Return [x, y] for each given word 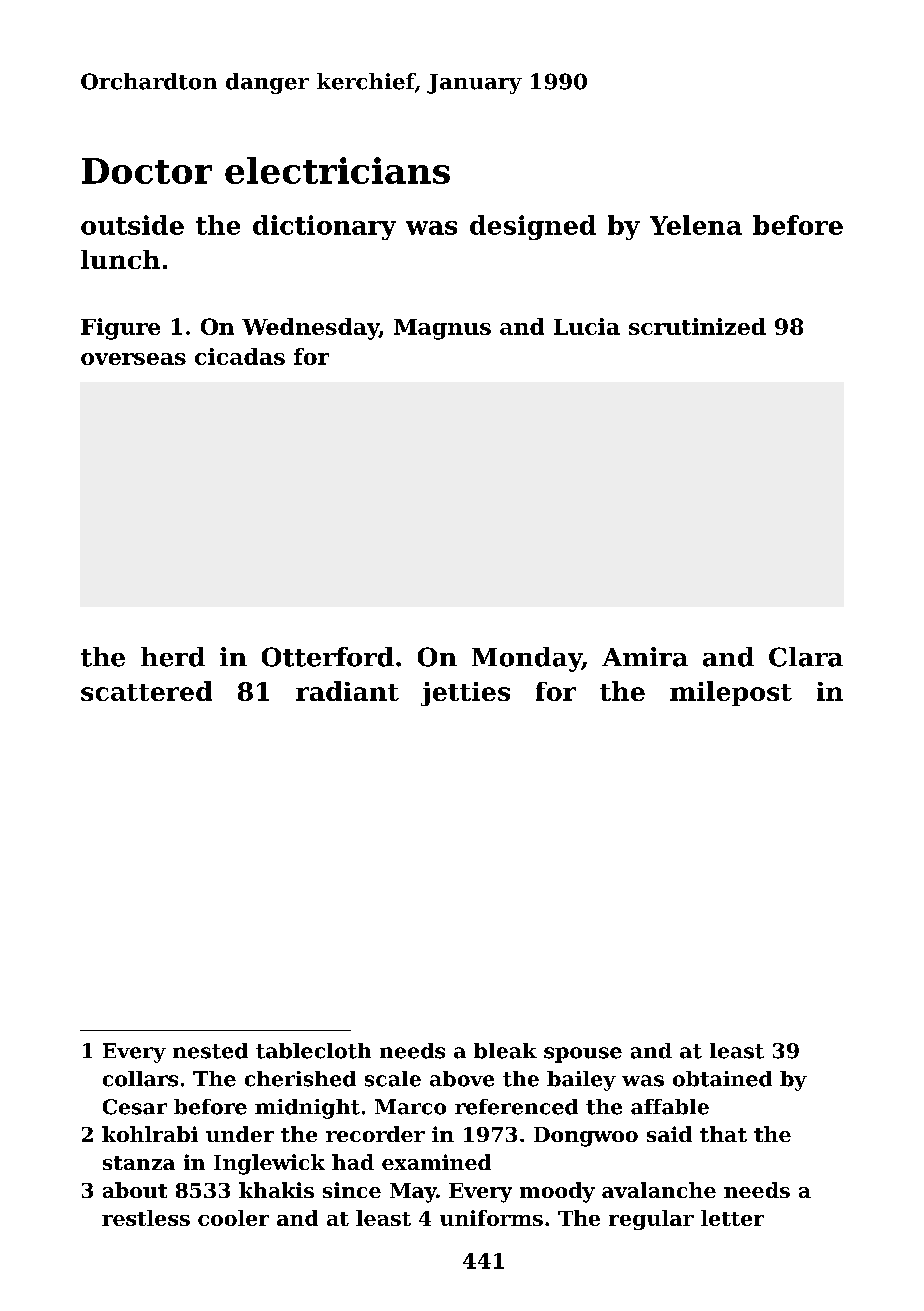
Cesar [135, 1107]
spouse [583, 1055]
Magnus [442, 329]
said [669, 1134]
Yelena [696, 225]
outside [132, 225]
